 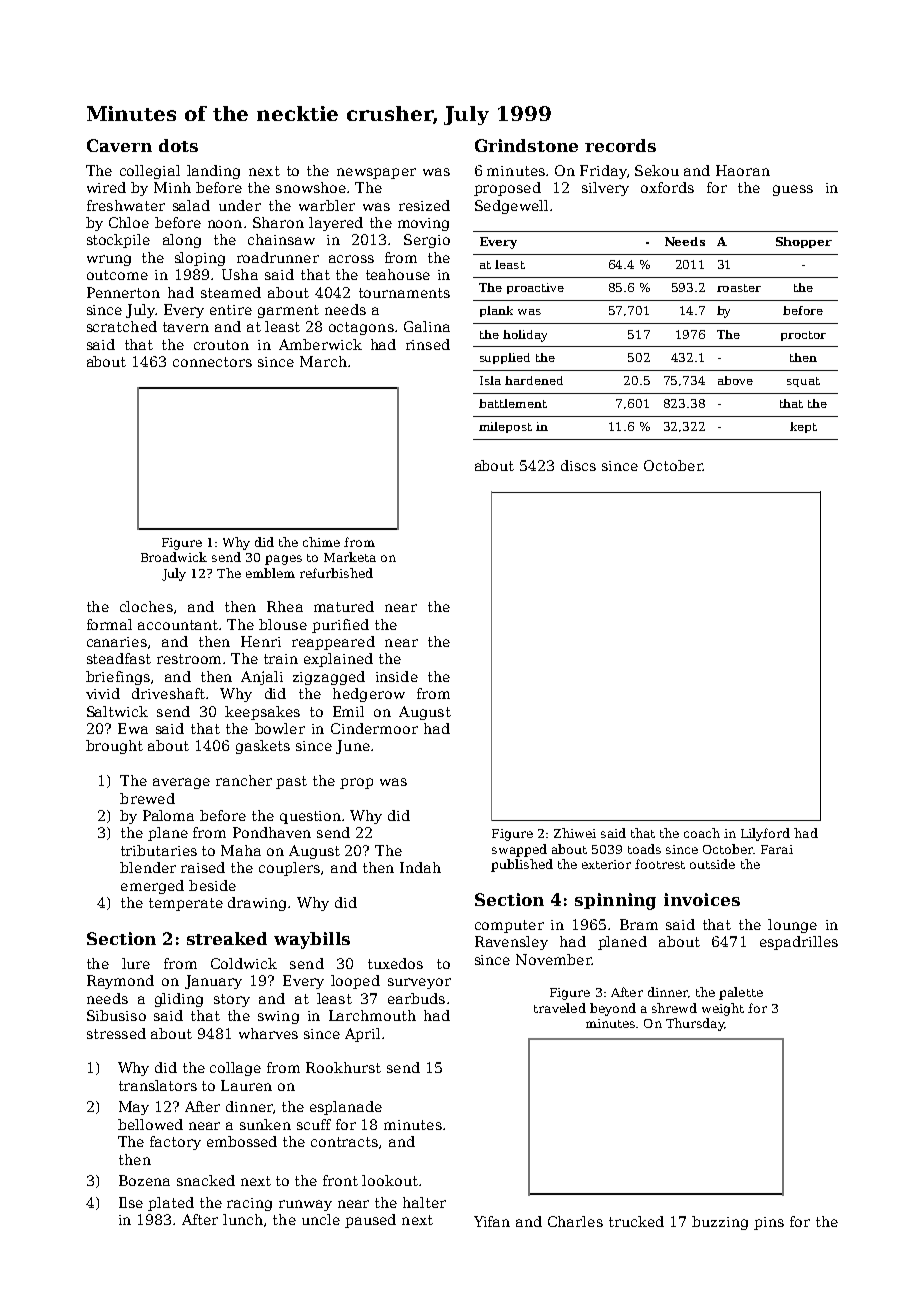 I want to click on coach, so click(x=702, y=833).
